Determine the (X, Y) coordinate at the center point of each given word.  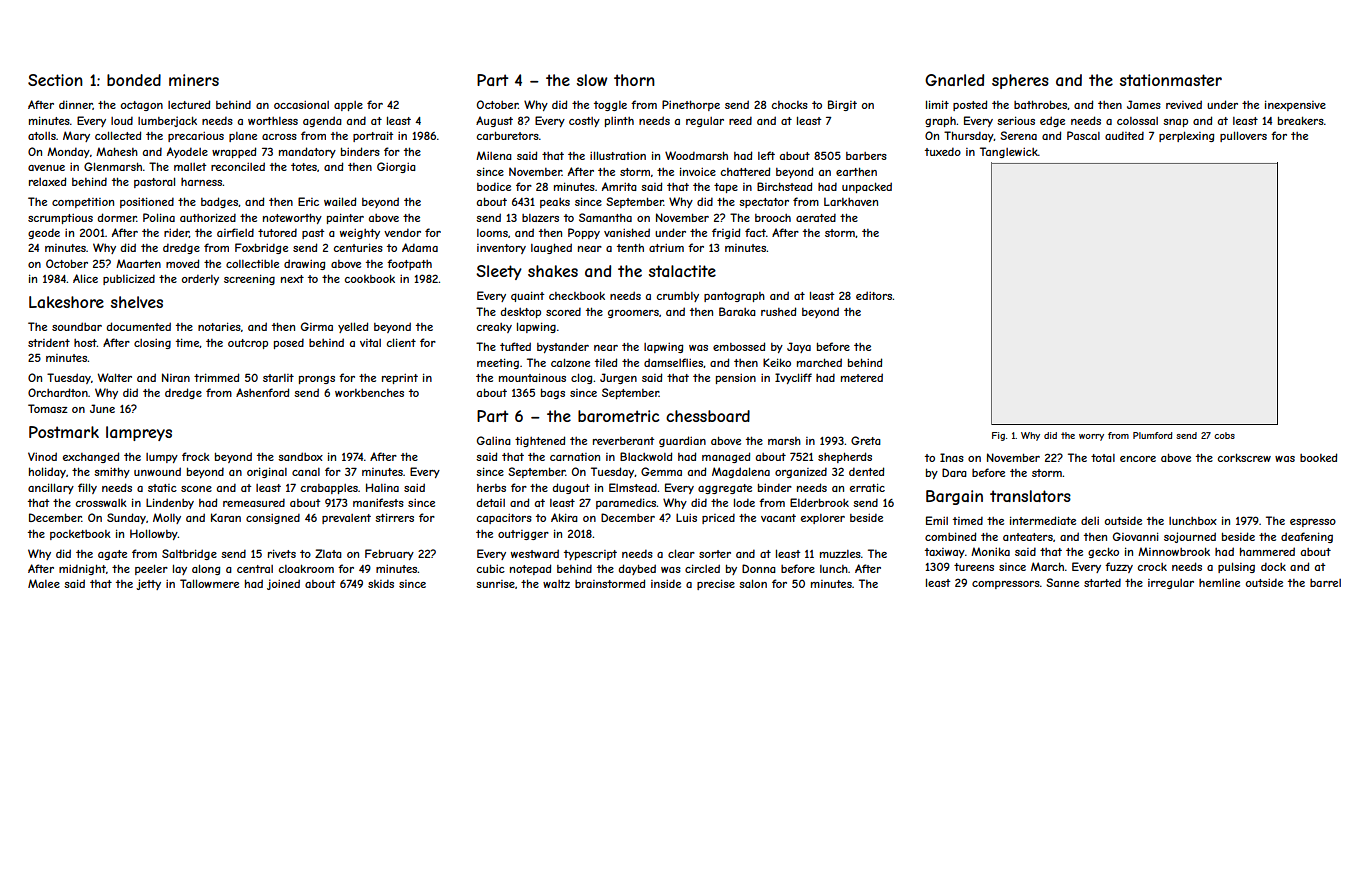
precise (716, 584)
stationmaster (1171, 80)
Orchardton (58, 392)
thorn (634, 80)
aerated (816, 217)
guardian (682, 441)
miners (194, 80)
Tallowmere (209, 583)
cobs (1224, 435)
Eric (308, 201)
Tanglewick (1009, 152)
